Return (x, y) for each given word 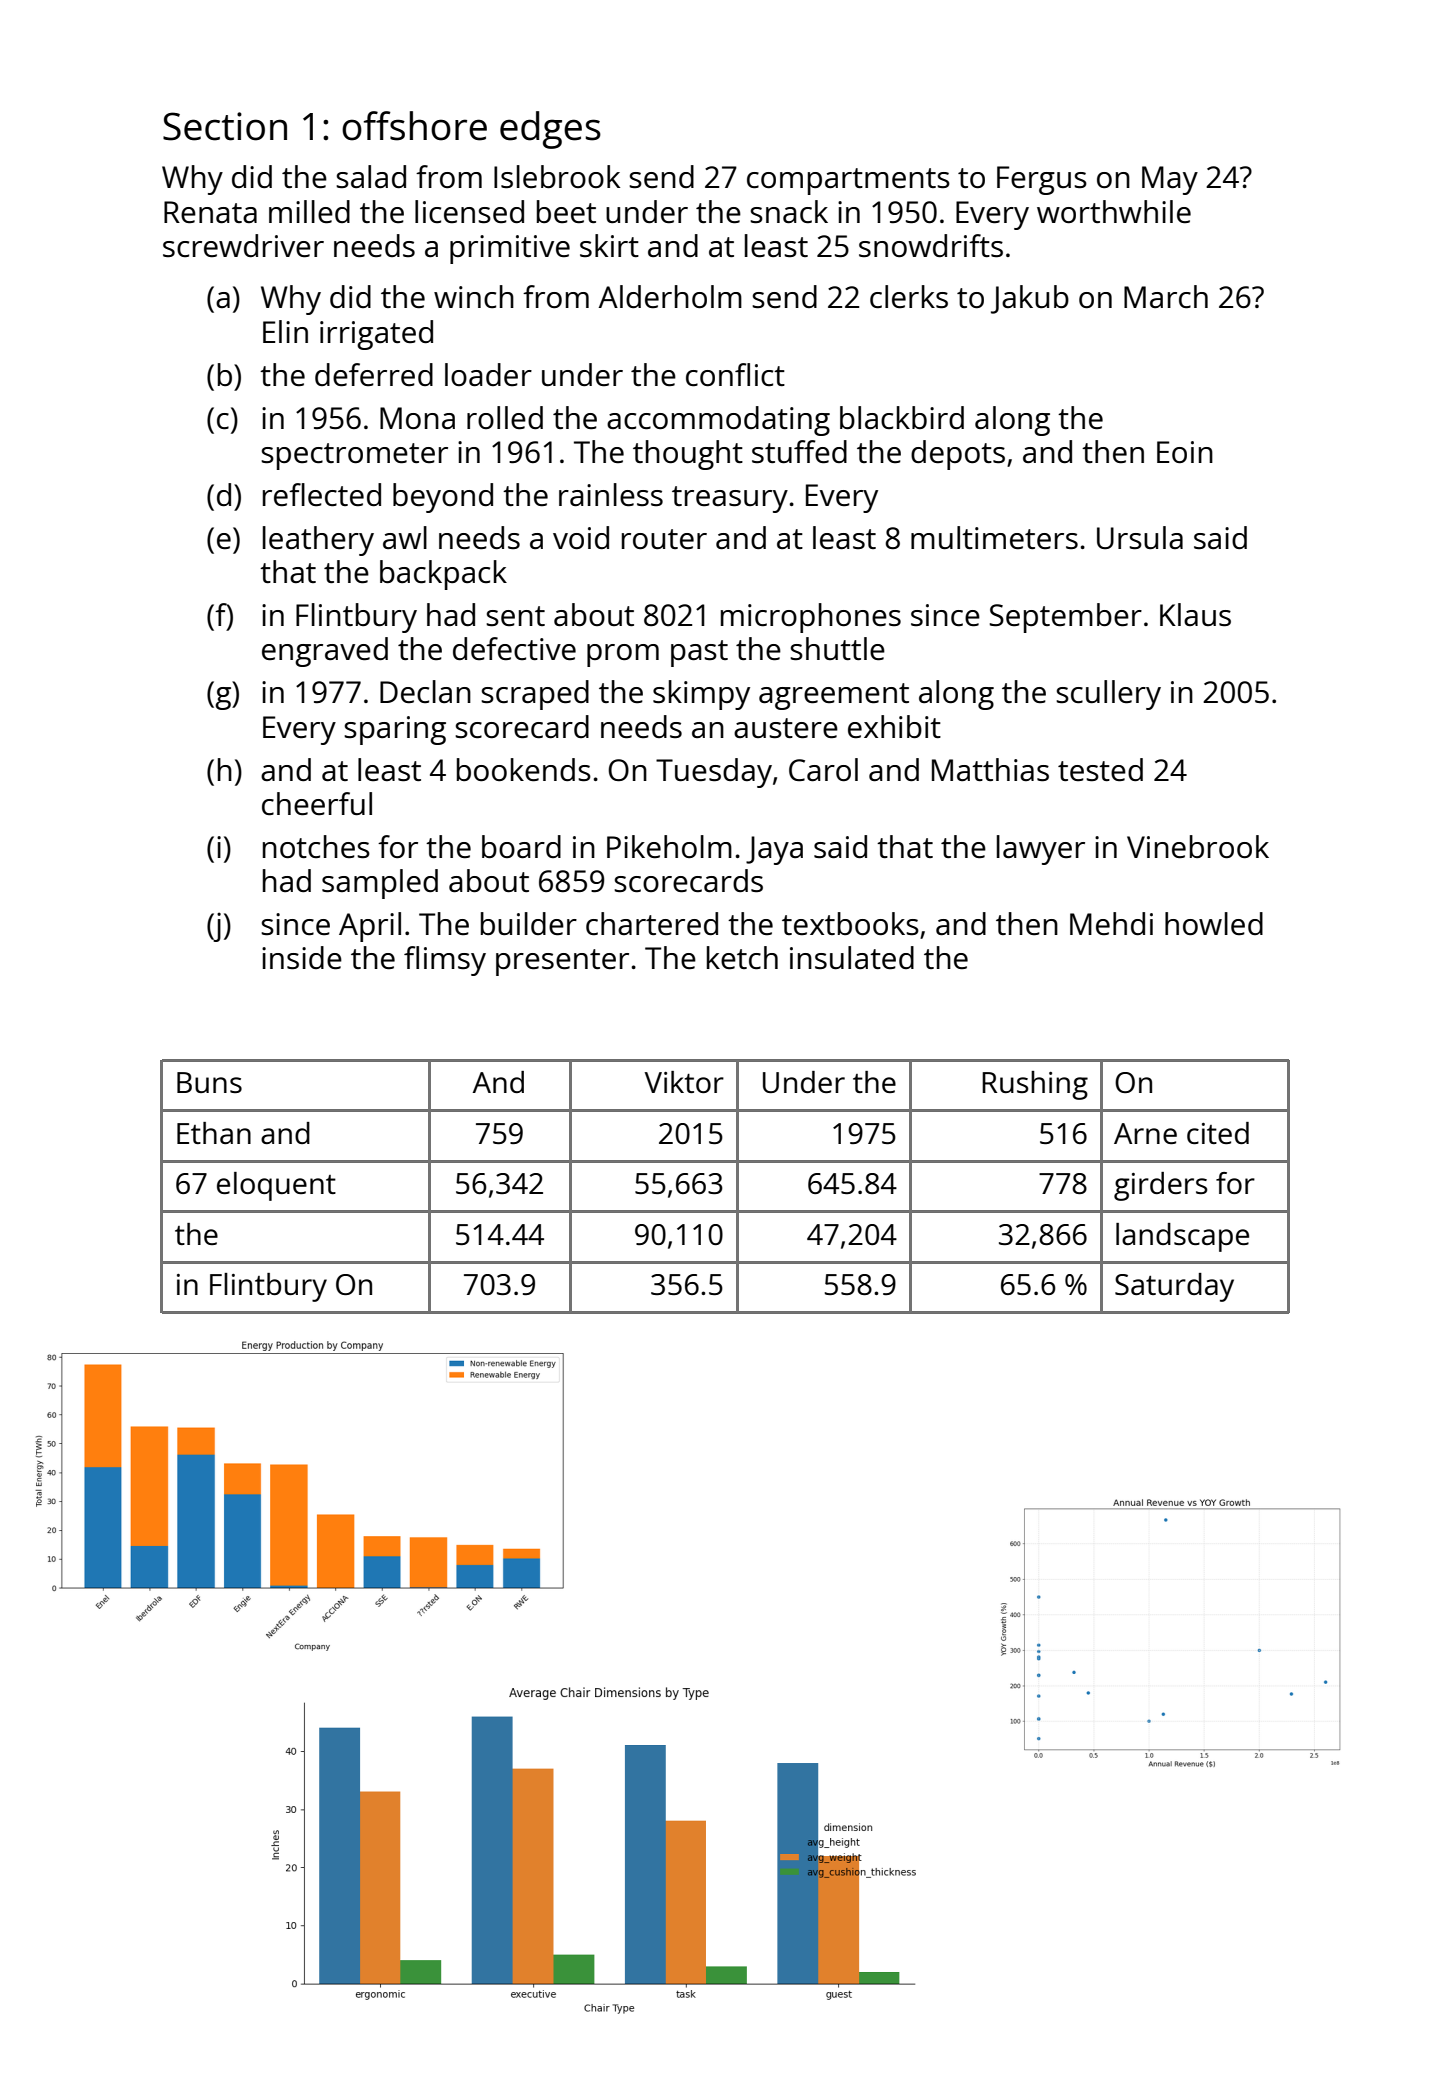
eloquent (276, 1186)
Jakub (1030, 299)
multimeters (994, 538)
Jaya (774, 850)
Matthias (990, 770)
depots (958, 455)
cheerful (317, 804)
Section (225, 126)
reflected (322, 495)
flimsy (445, 961)
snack (789, 212)
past (699, 653)
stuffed (799, 452)
